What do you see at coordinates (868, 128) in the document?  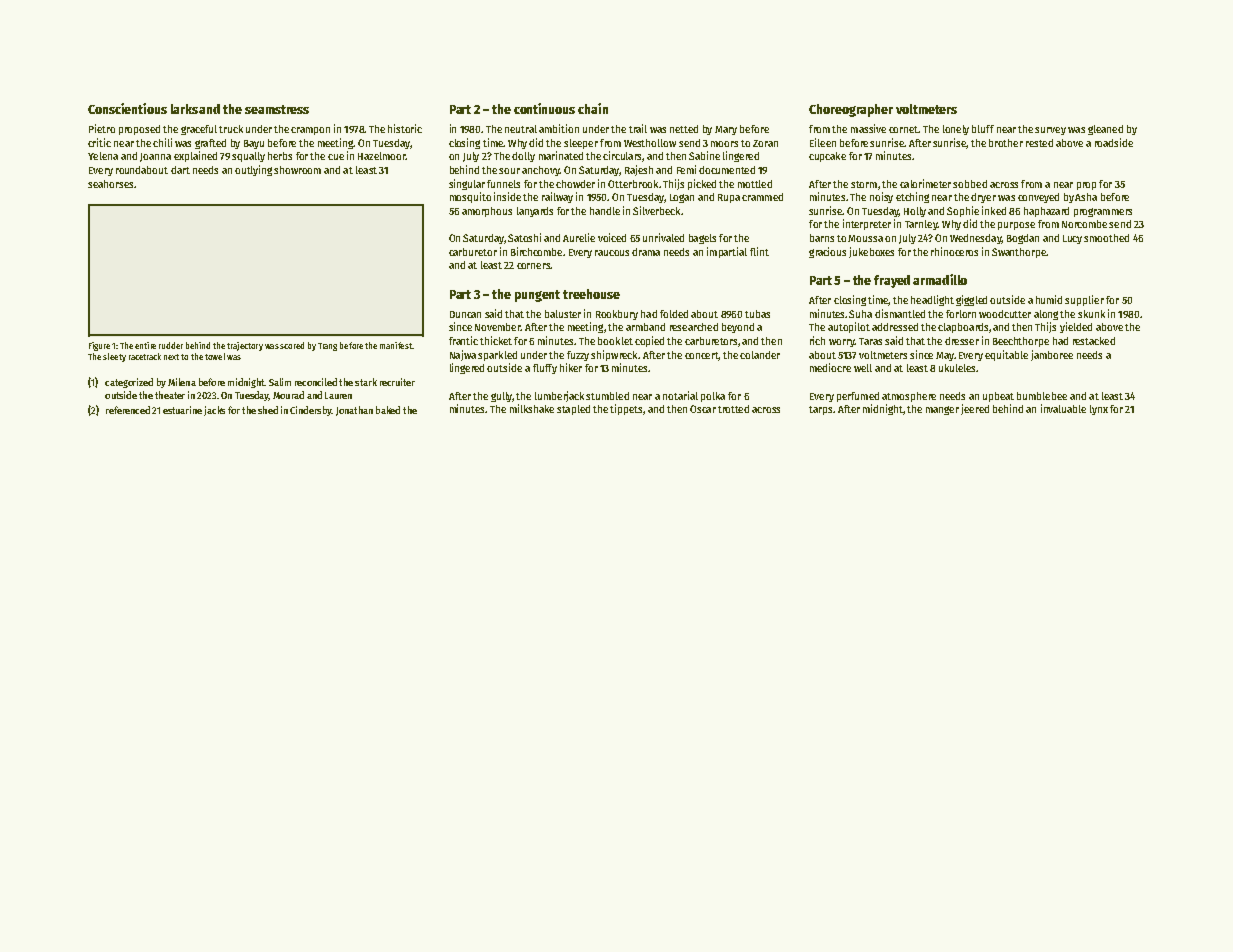 I see `massive` at bounding box center [868, 128].
